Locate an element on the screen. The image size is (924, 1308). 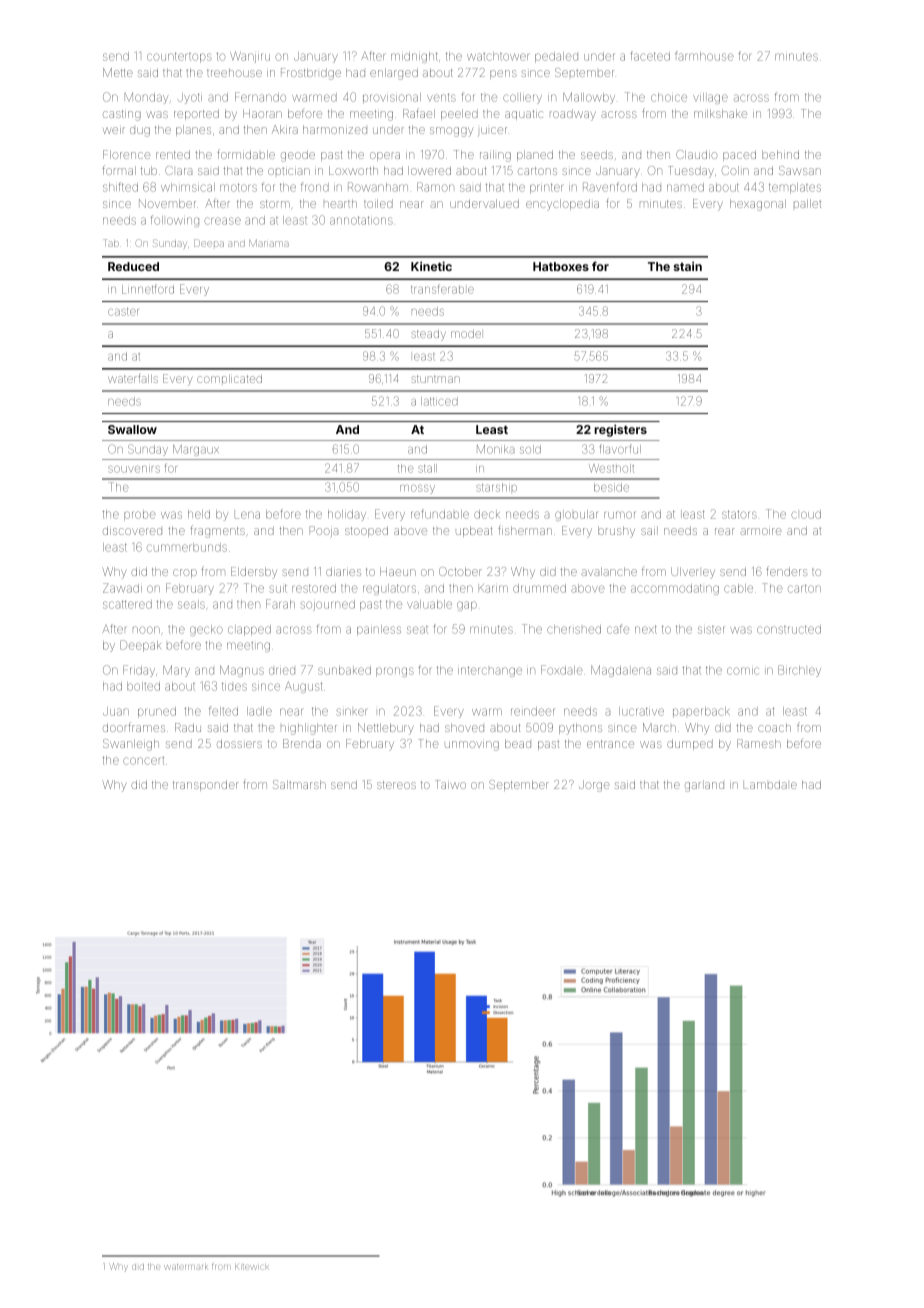
midnight is located at coordinates (414, 57).
